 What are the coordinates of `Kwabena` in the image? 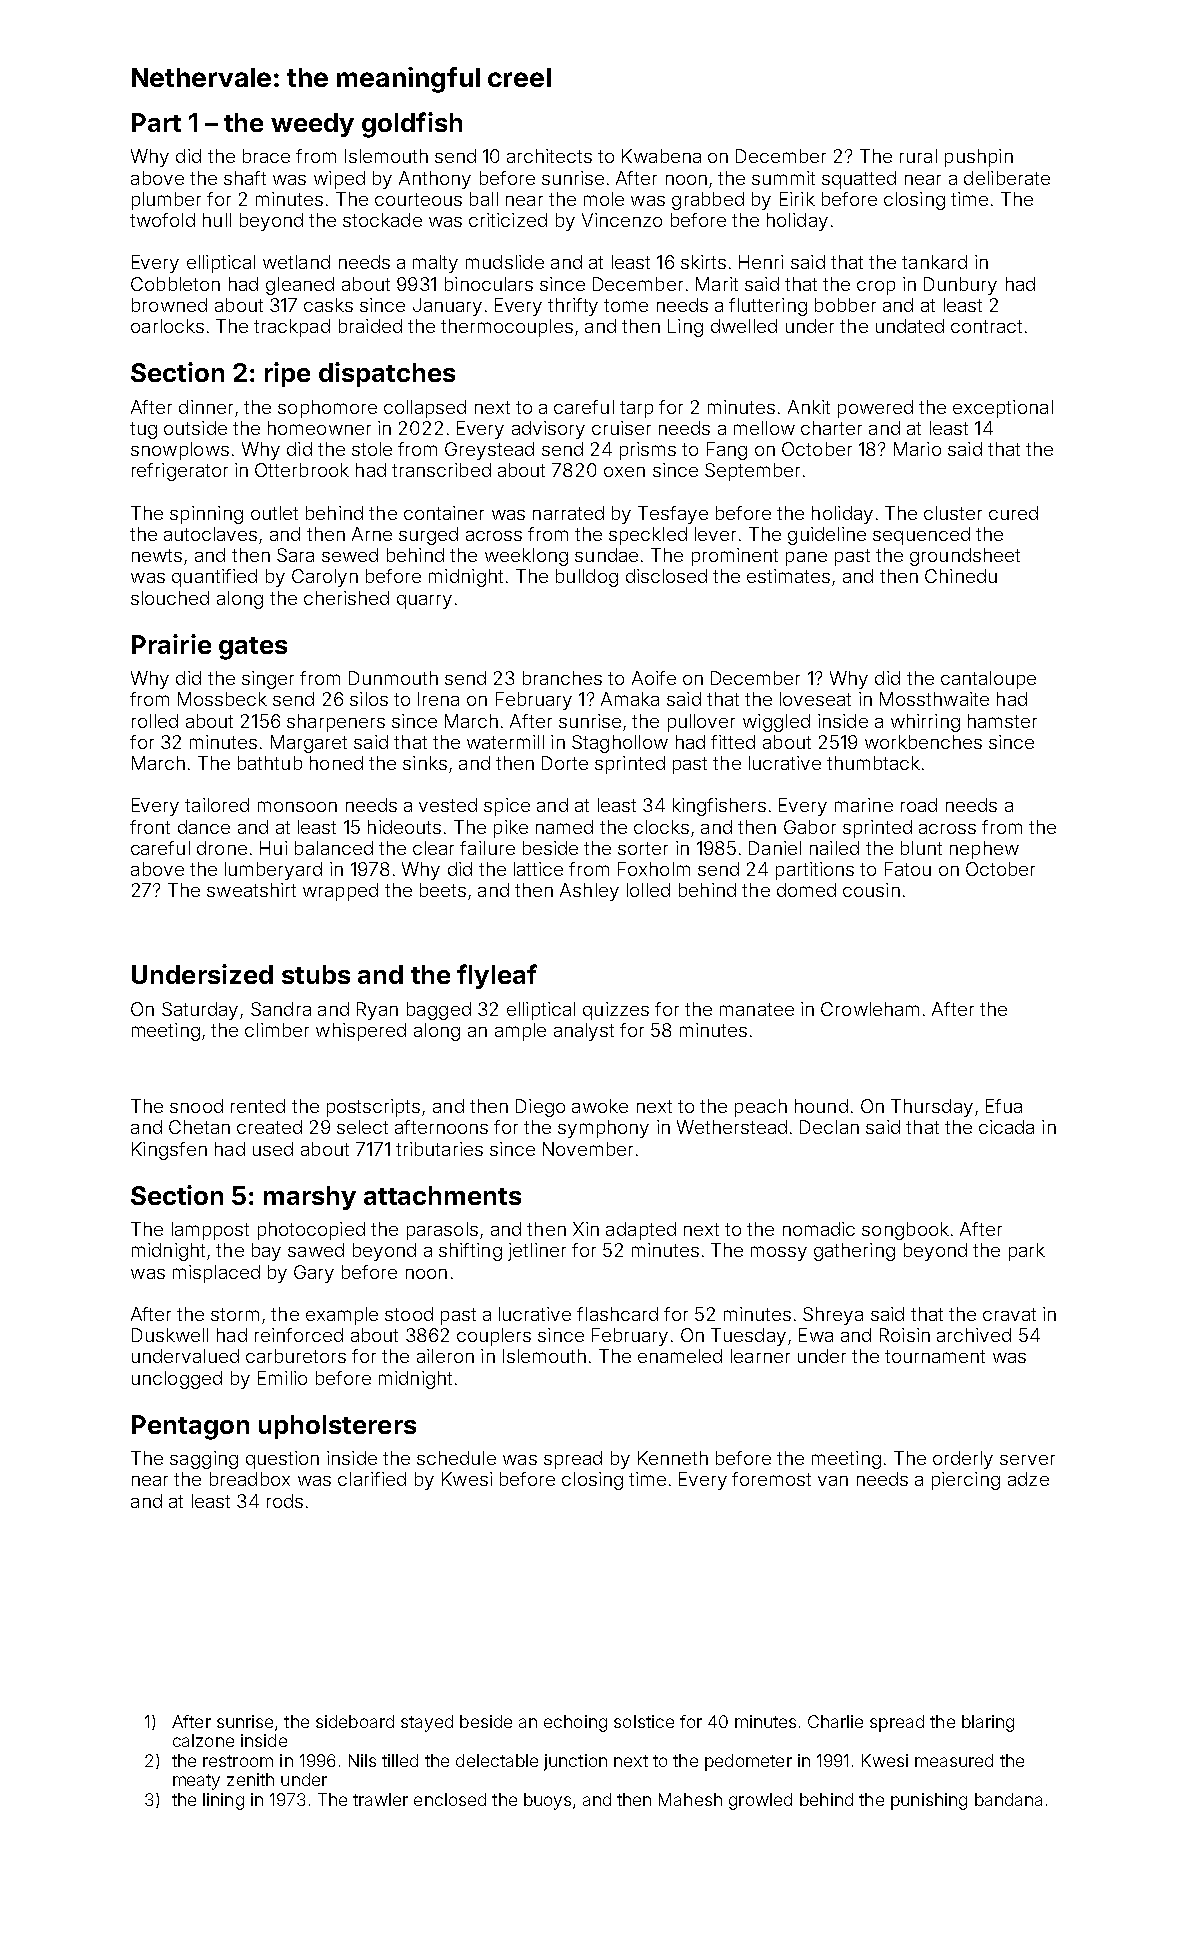 It's located at (661, 156).
